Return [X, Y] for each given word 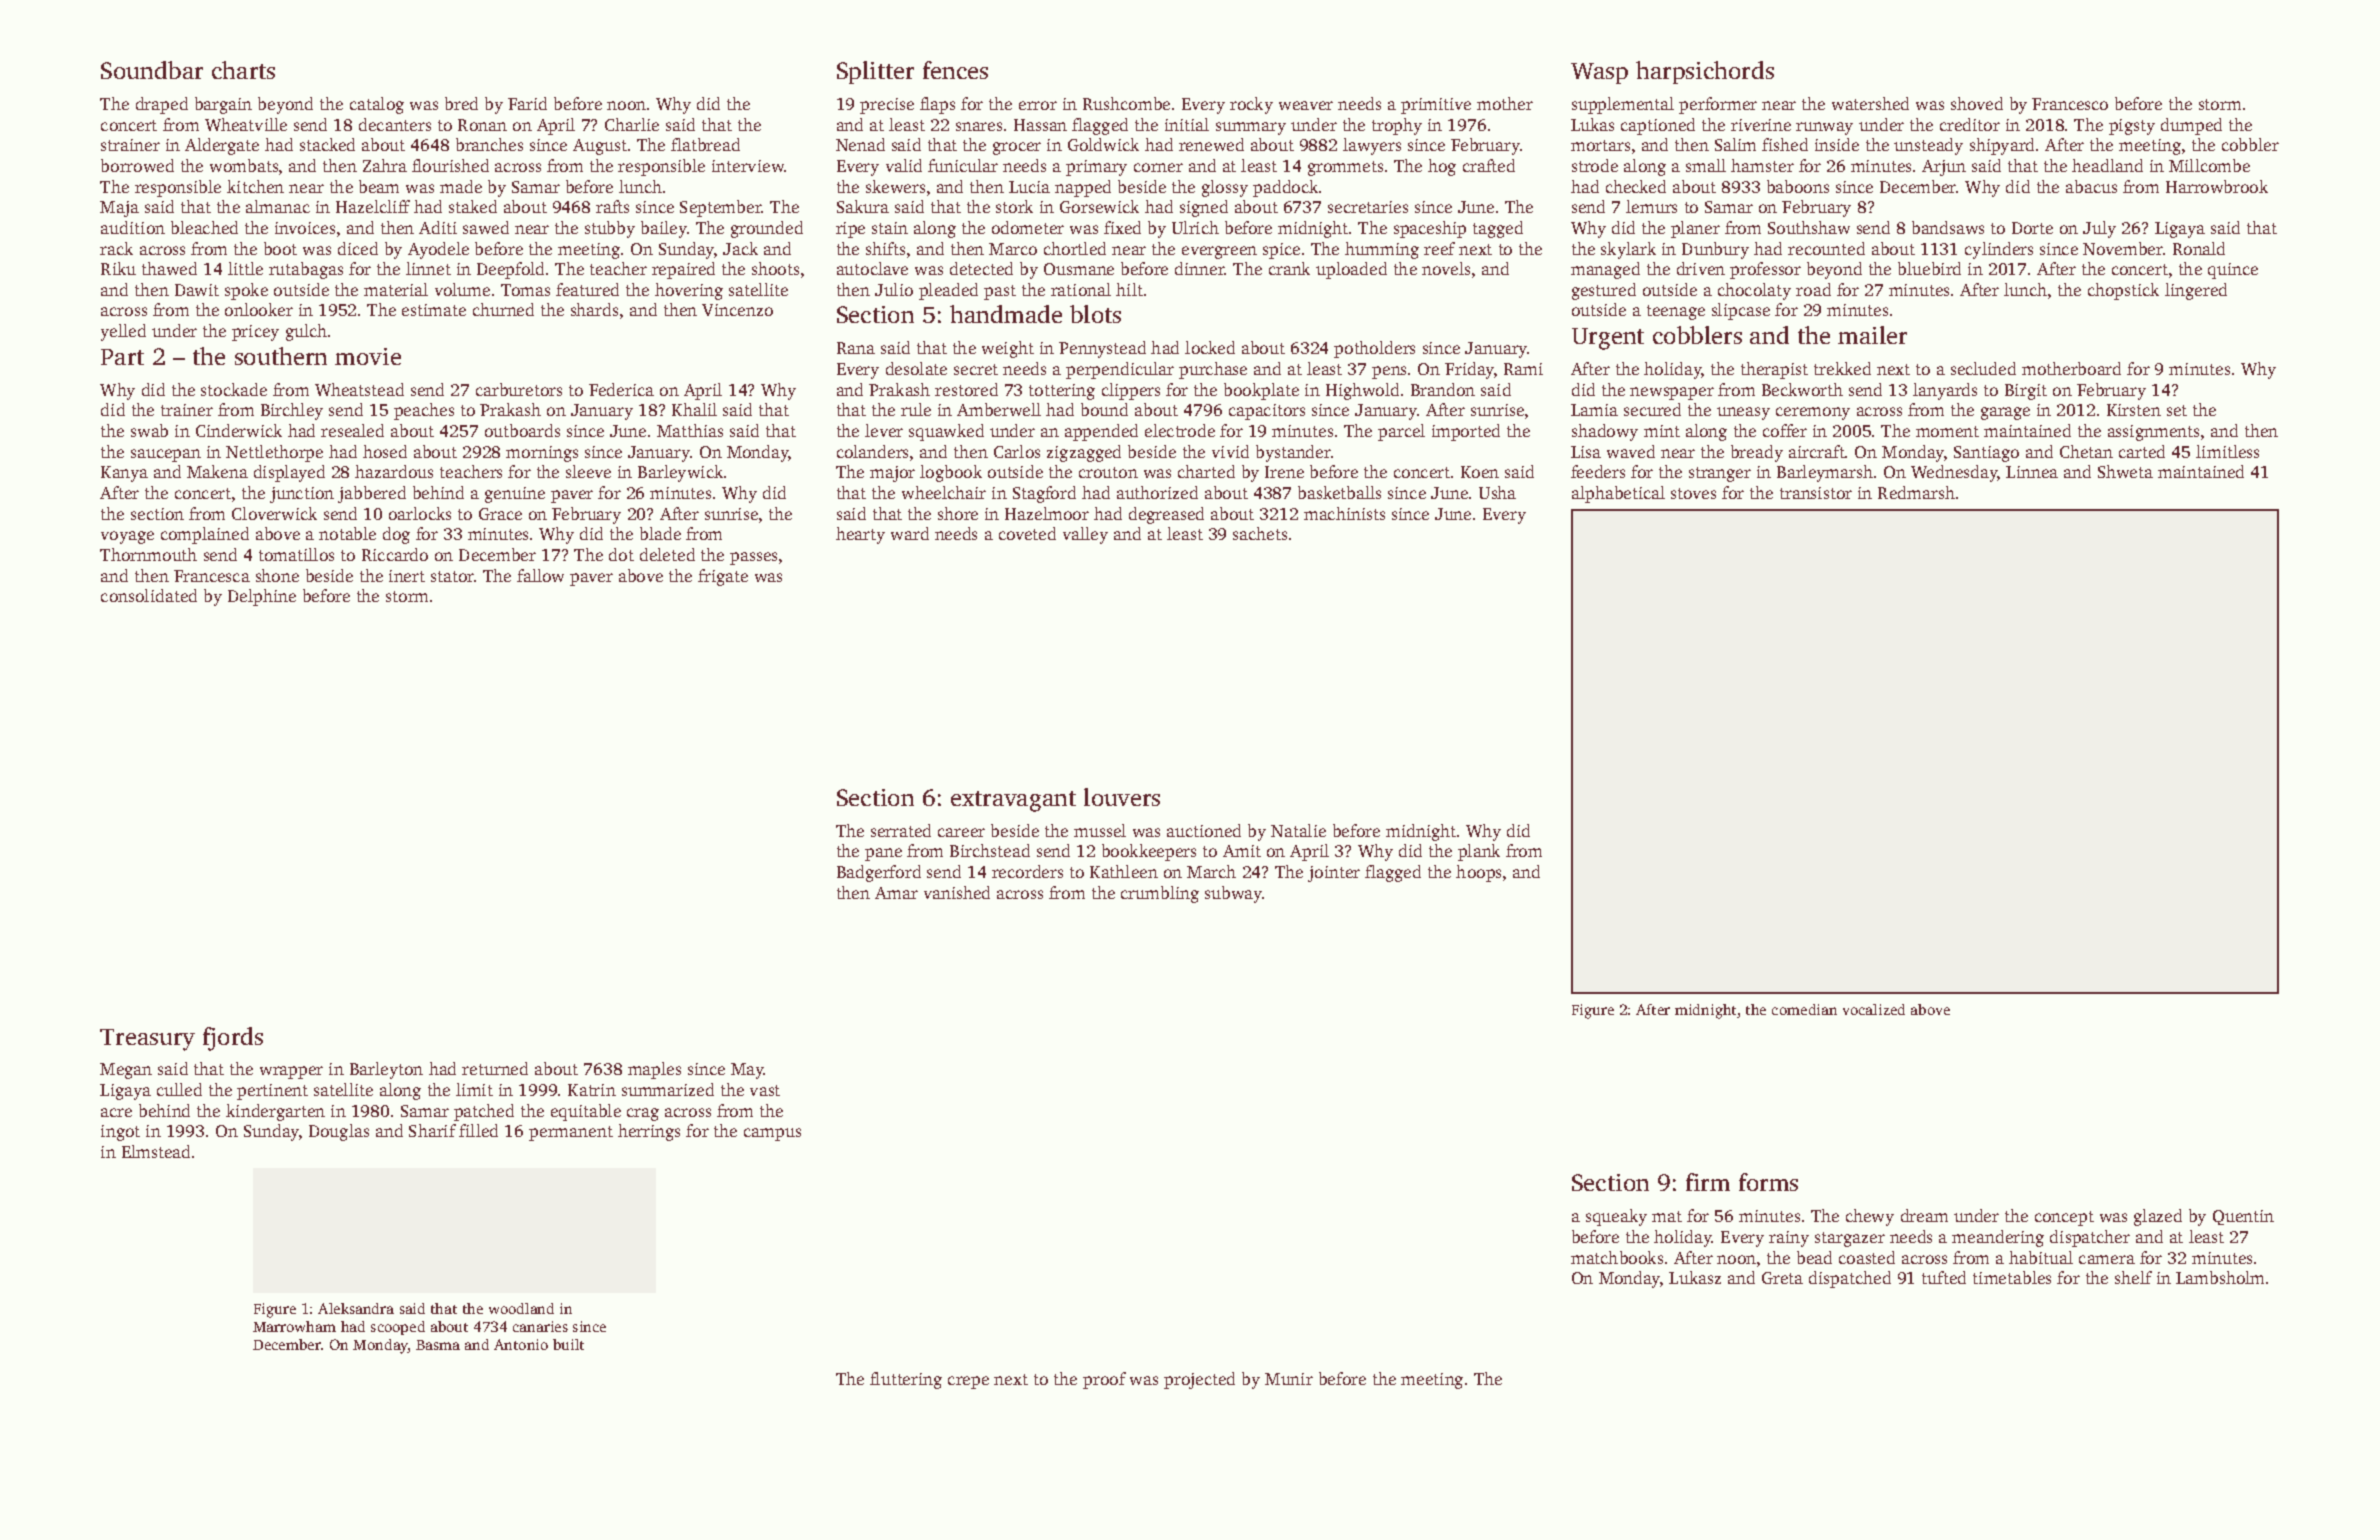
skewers [895, 186]
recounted [1826, 248]
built [568, 1344]
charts [243, 70]
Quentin [2243, 1217]
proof [1104, 1380]
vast [765, 1090]
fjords [233, 1039]
